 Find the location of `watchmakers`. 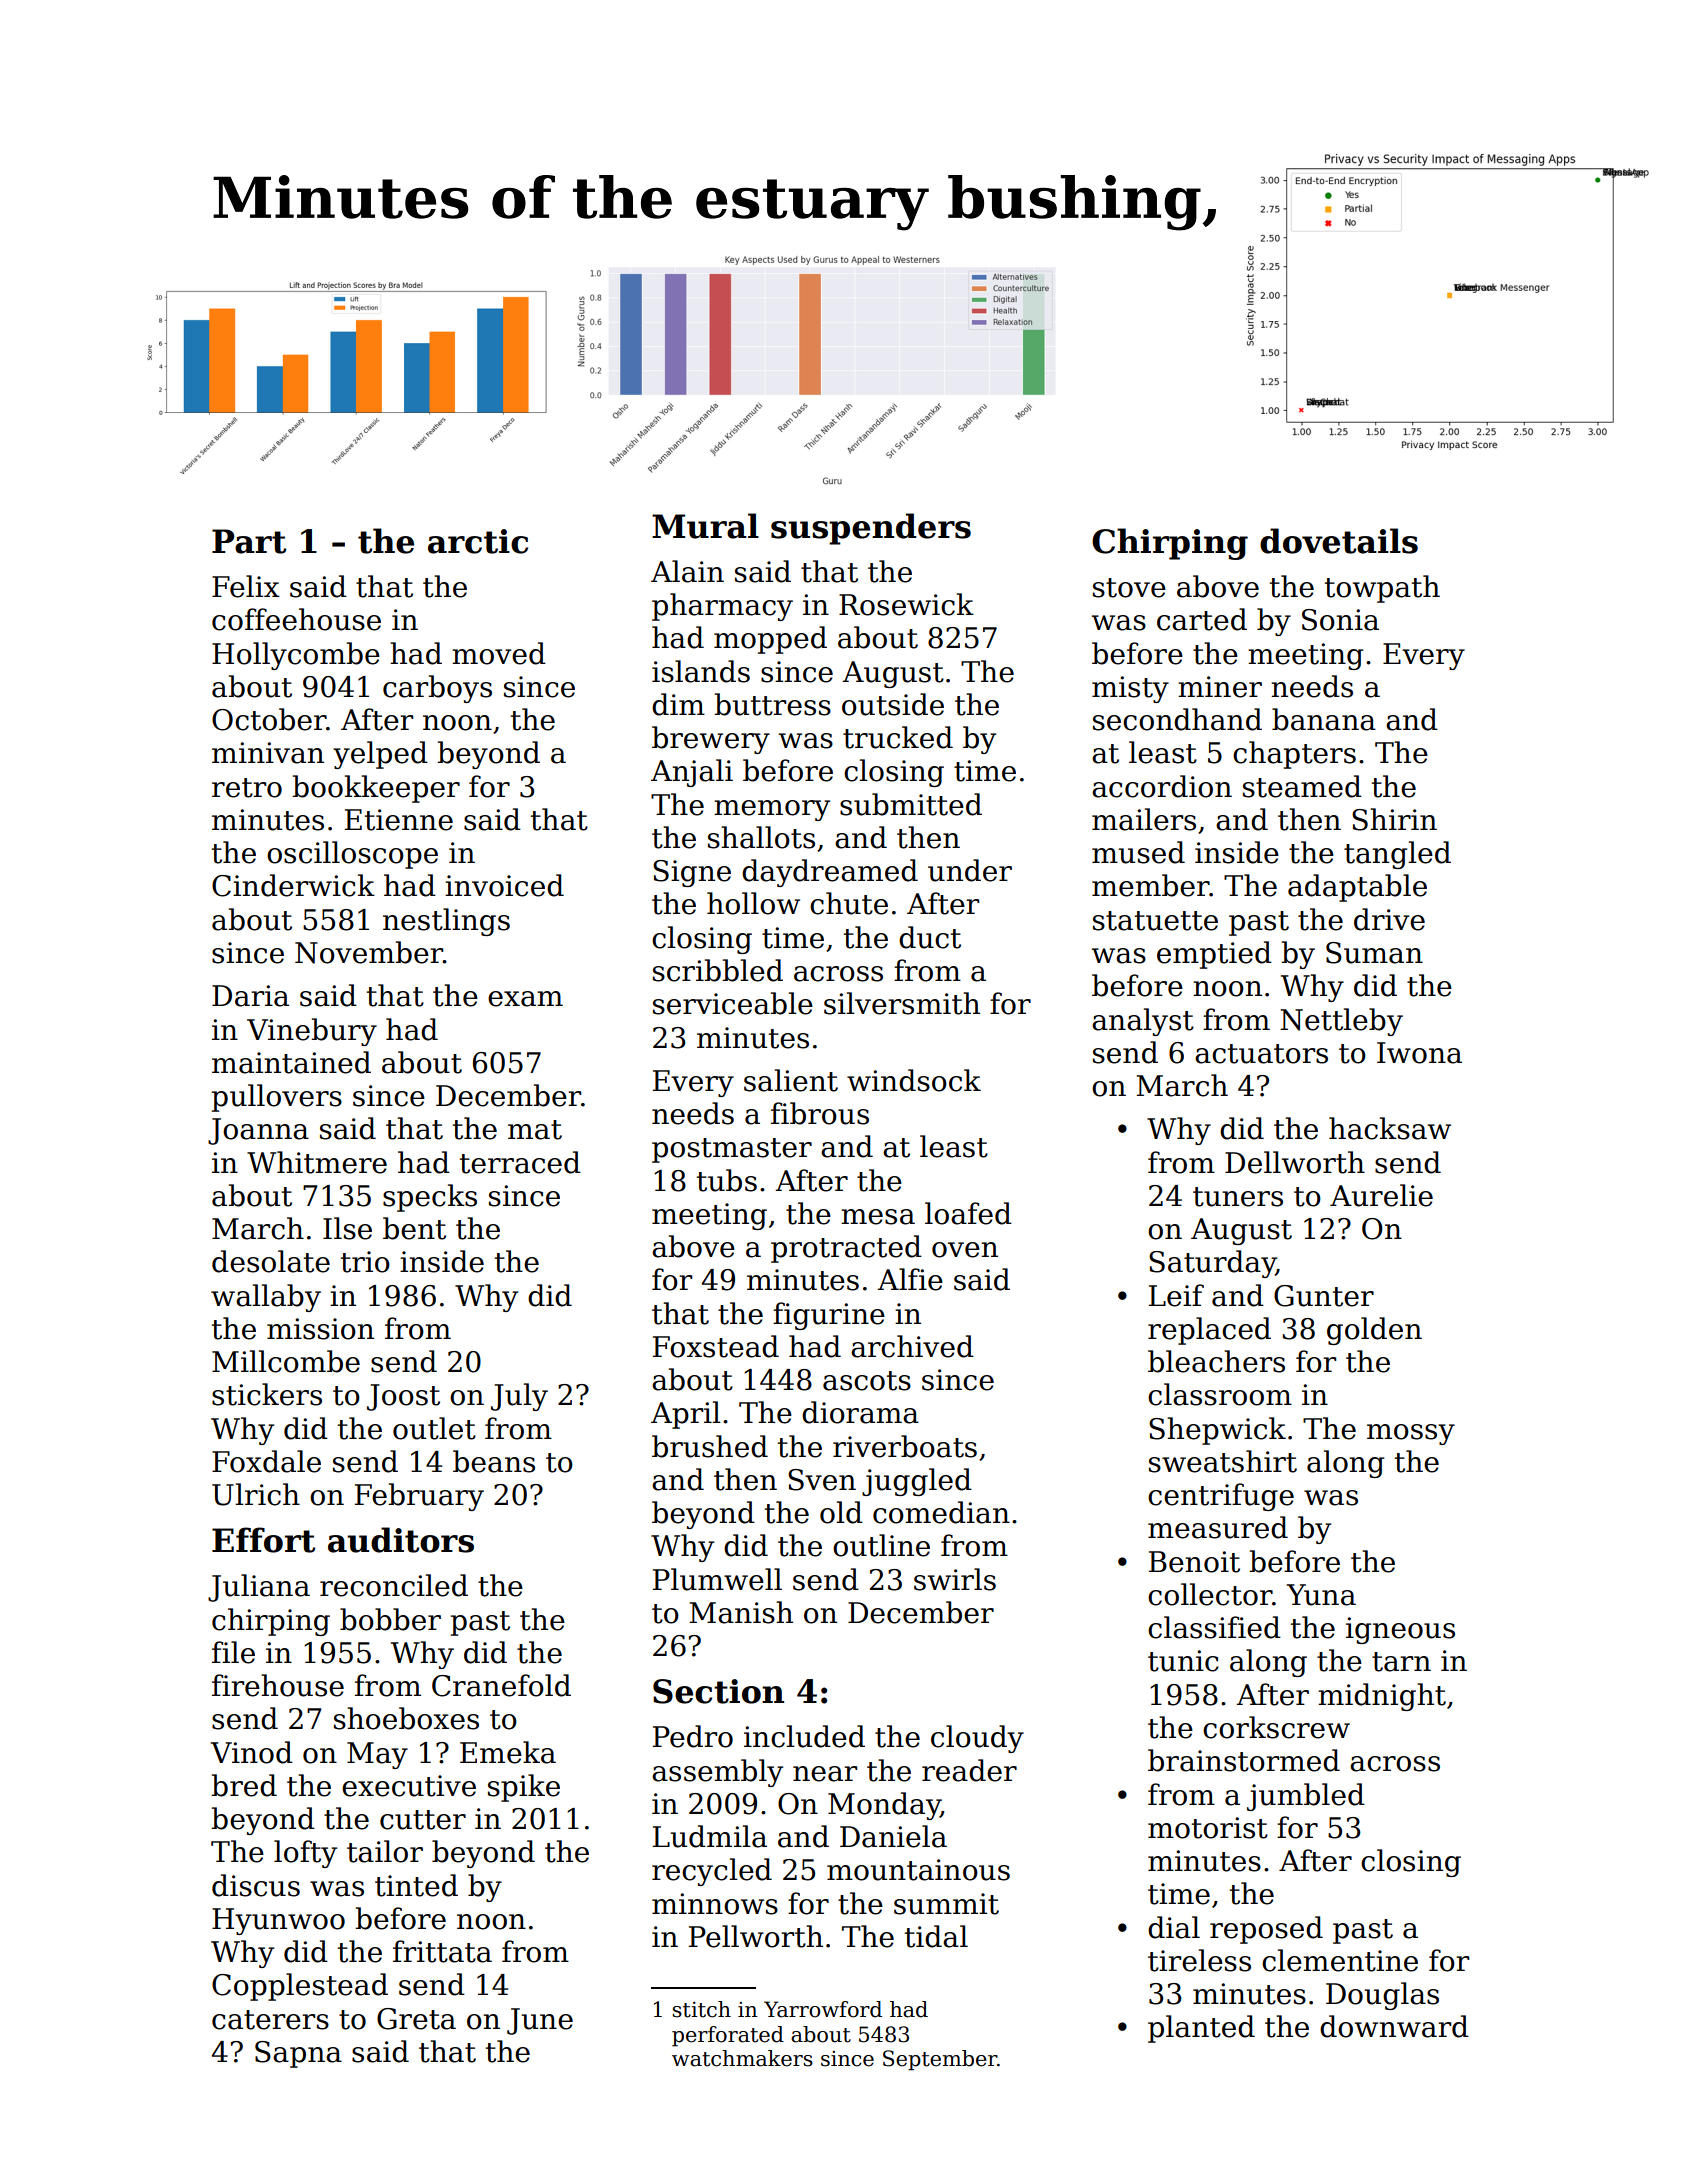

watchmakers is located at coordinates (742, 2058).
